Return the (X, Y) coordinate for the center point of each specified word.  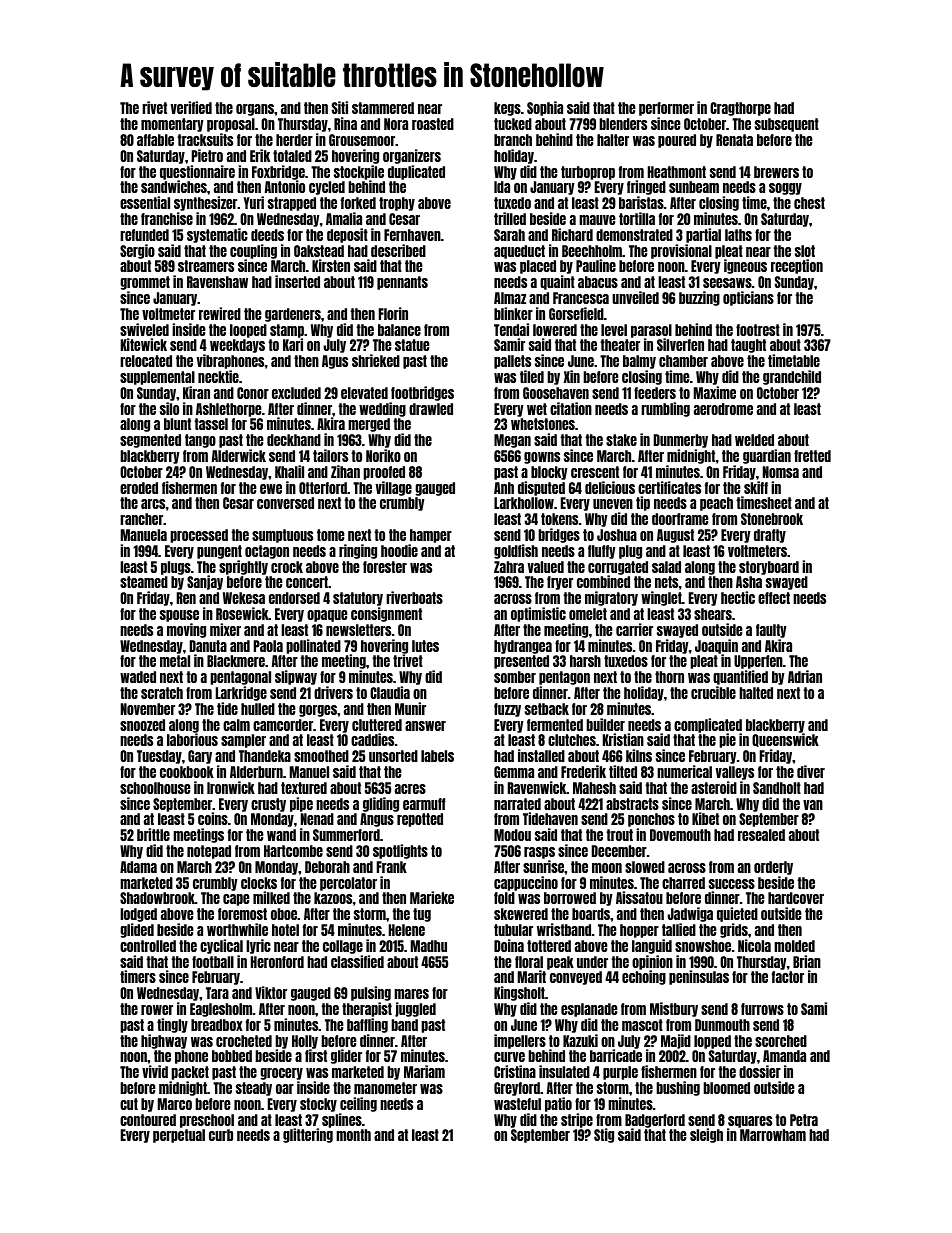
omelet (588, 614)
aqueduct (519, 252)
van (813, 805)
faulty (771, 631)
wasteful (517, 1104)
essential (145, 202)
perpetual (179, 1136)
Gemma (514, 772)
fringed (646, 187)
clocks (259, 883)
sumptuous (282, 536)
